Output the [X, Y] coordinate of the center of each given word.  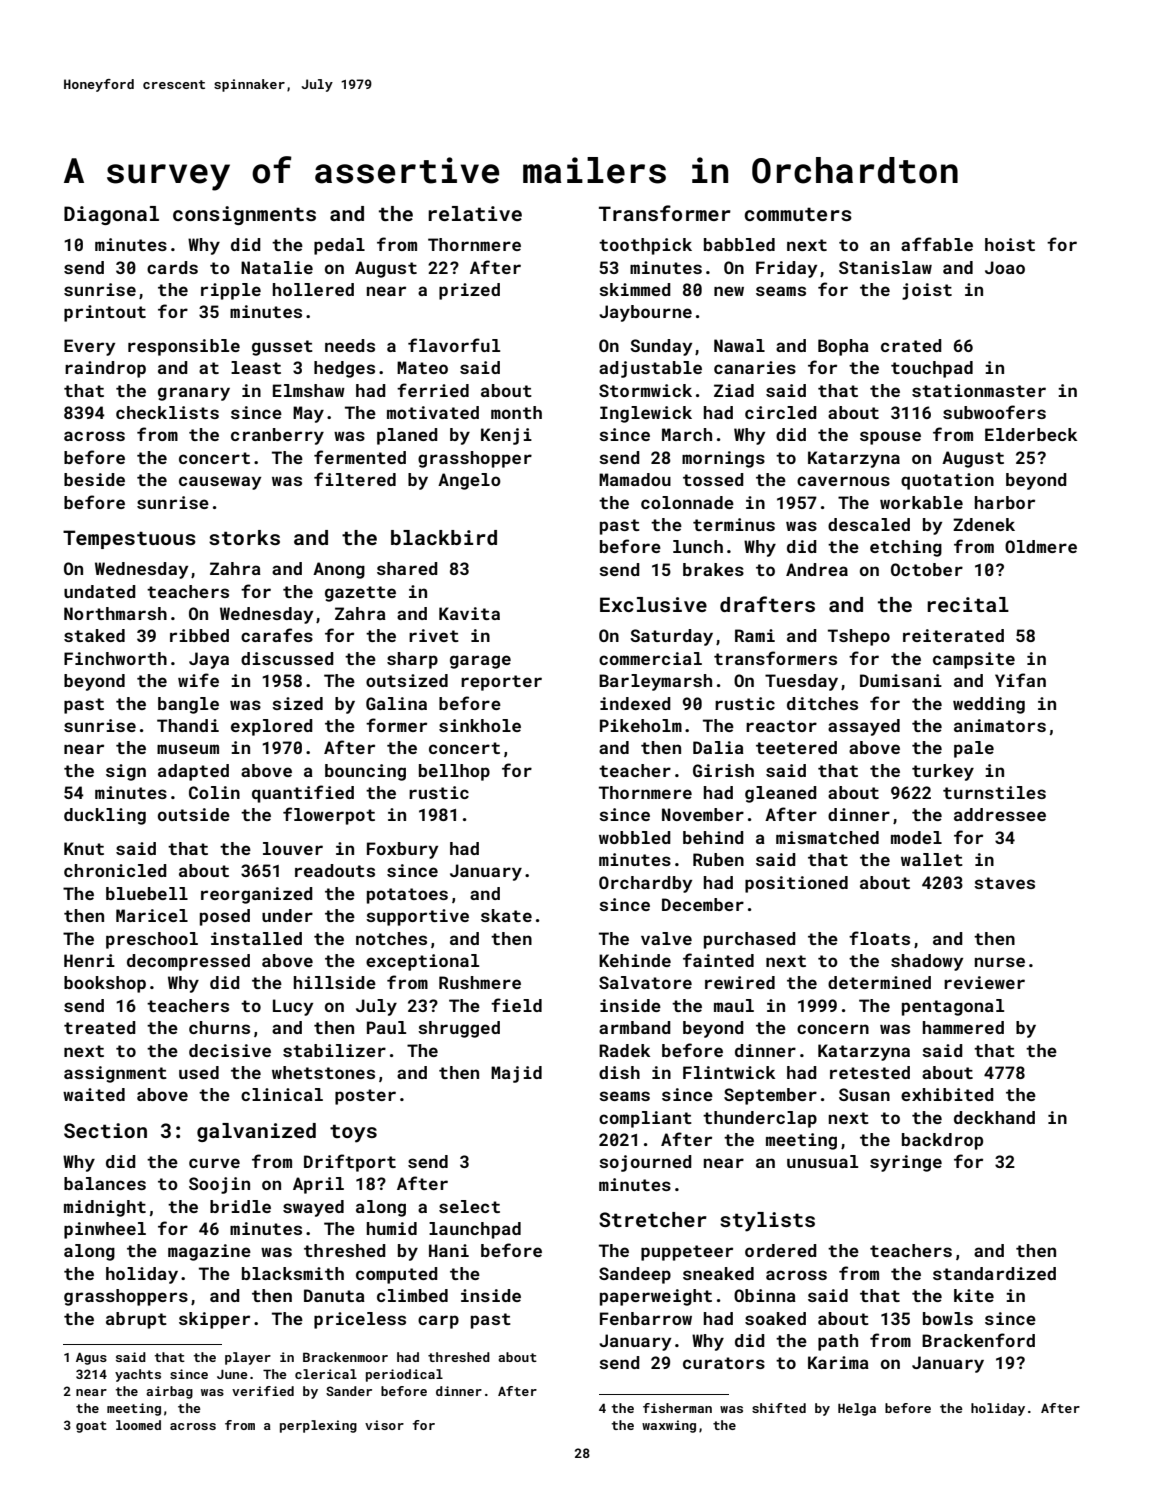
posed [225, 917]
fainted [718, 960]
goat [91, 1427]
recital [968, 604]
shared [407, 568]
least [256, 367]
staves [1004, 883]
